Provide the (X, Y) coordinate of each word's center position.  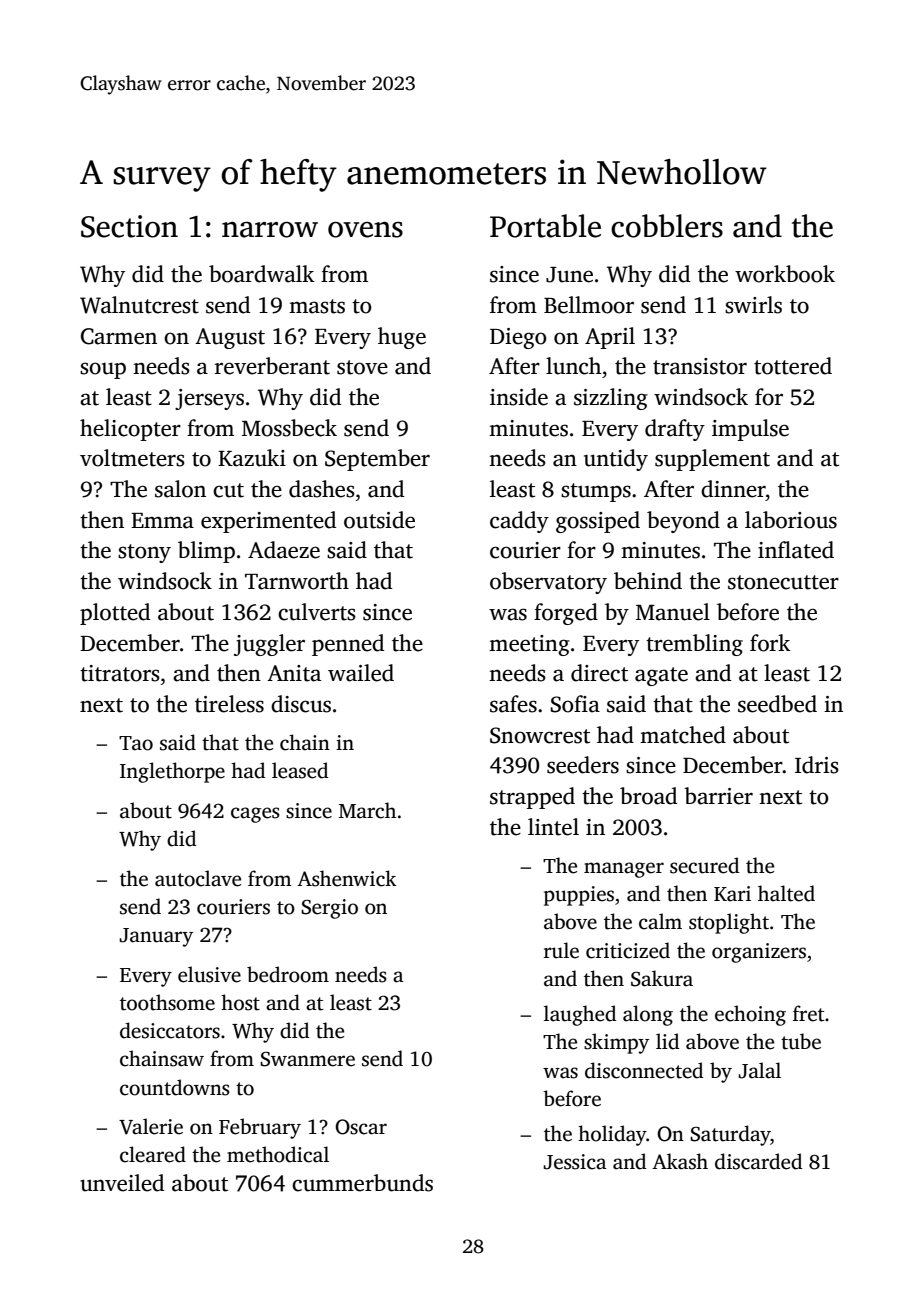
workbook (785, 274)
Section (129, 226)
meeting (529, 645)
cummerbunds (362, 1183)
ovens (365, 230)
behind (648, 581)
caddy (519, 522)
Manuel (673, 612)
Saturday (730, 1135)
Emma (162, 521)
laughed (580, 1015)
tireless (229, 704)
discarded (759, 1161)
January (156, 937)
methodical (278, 1154)
